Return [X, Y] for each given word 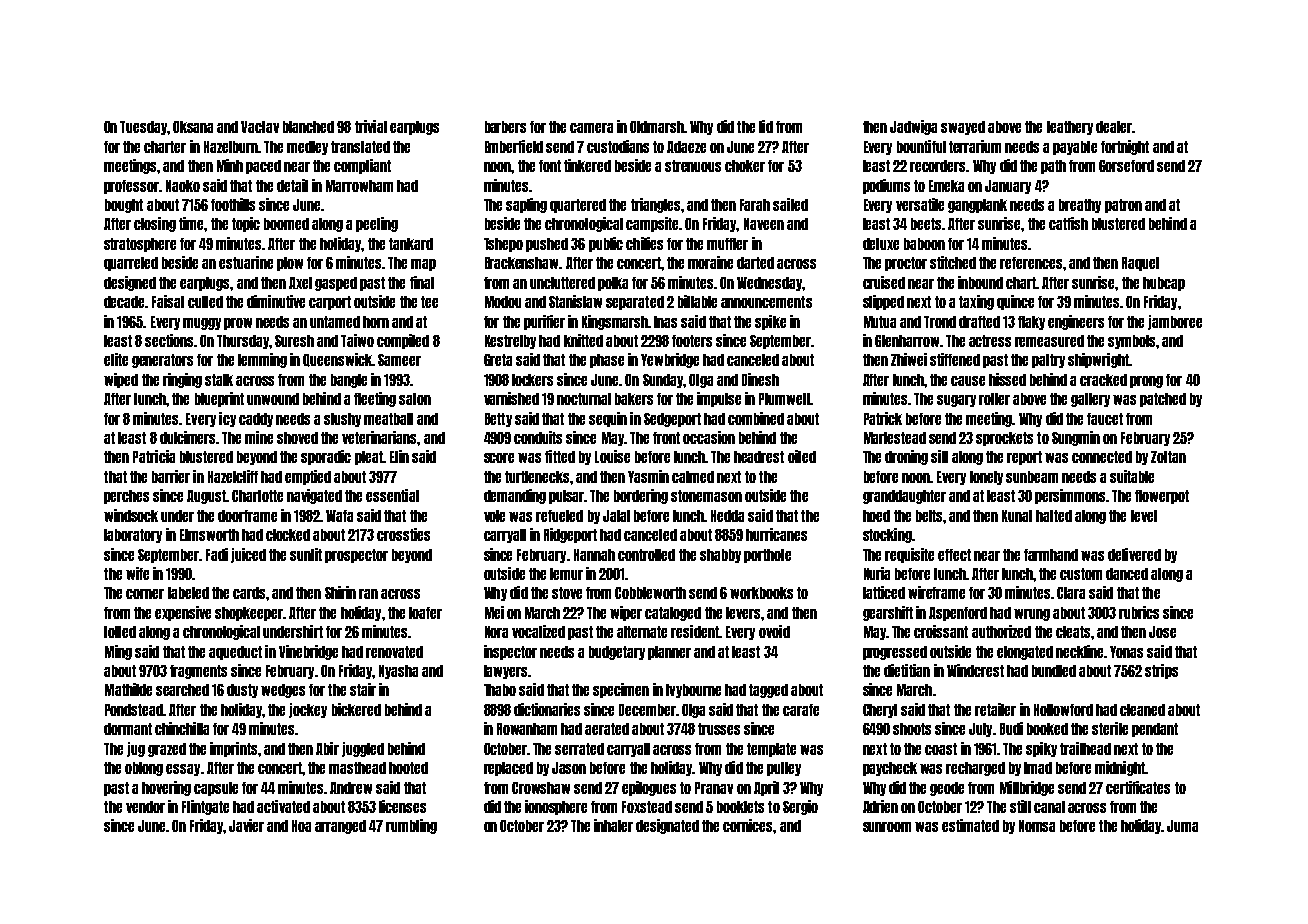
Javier [246, 825]
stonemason [706, 496]
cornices [747, 825]
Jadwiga [913, 127]
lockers [532, 380]
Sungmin [1076, 438]
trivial [371, 126]
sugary [956, 401]
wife [137, 573]
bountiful [921, 146]
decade [125, 302]
